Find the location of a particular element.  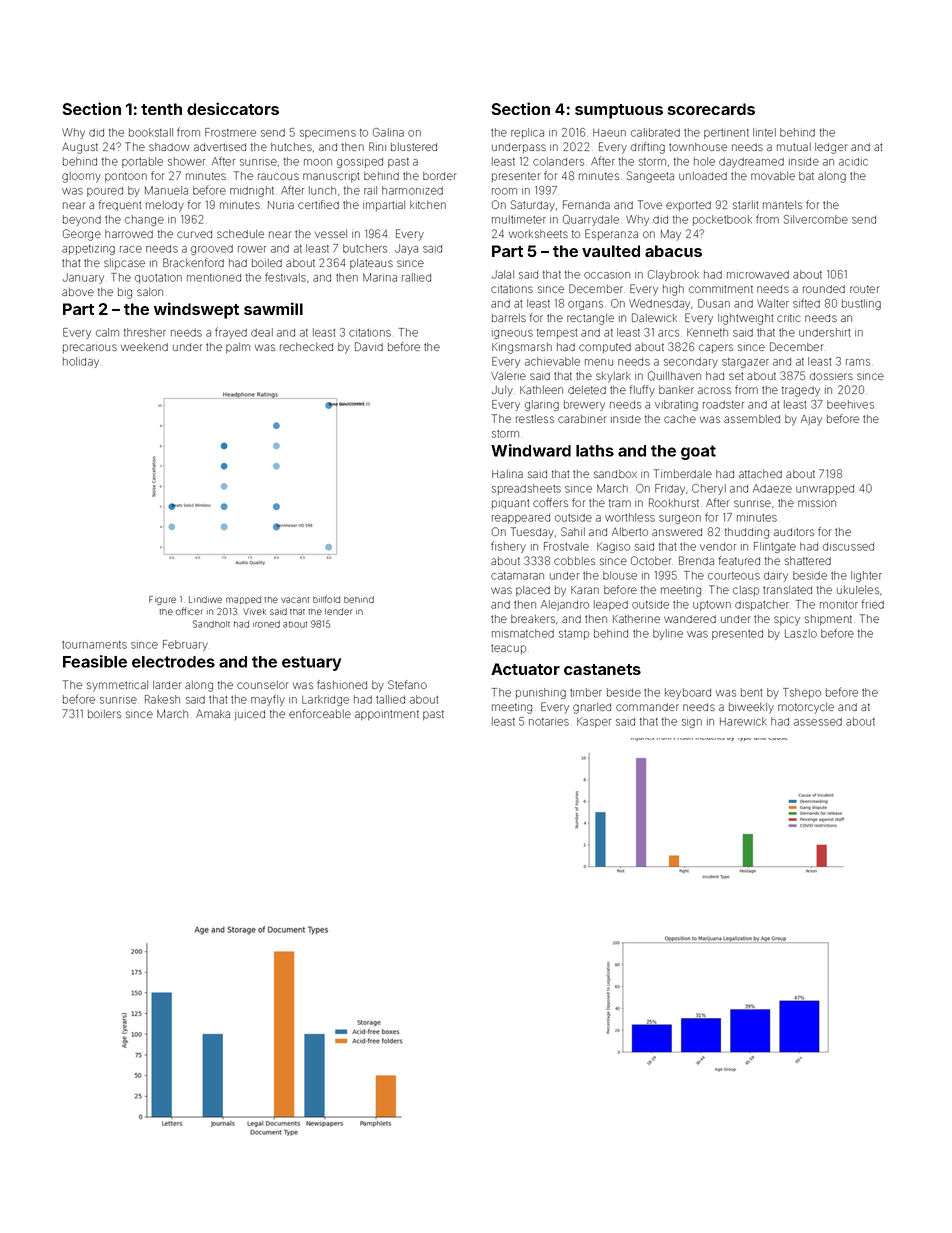

Galina is located at coordinates (388, 132).
